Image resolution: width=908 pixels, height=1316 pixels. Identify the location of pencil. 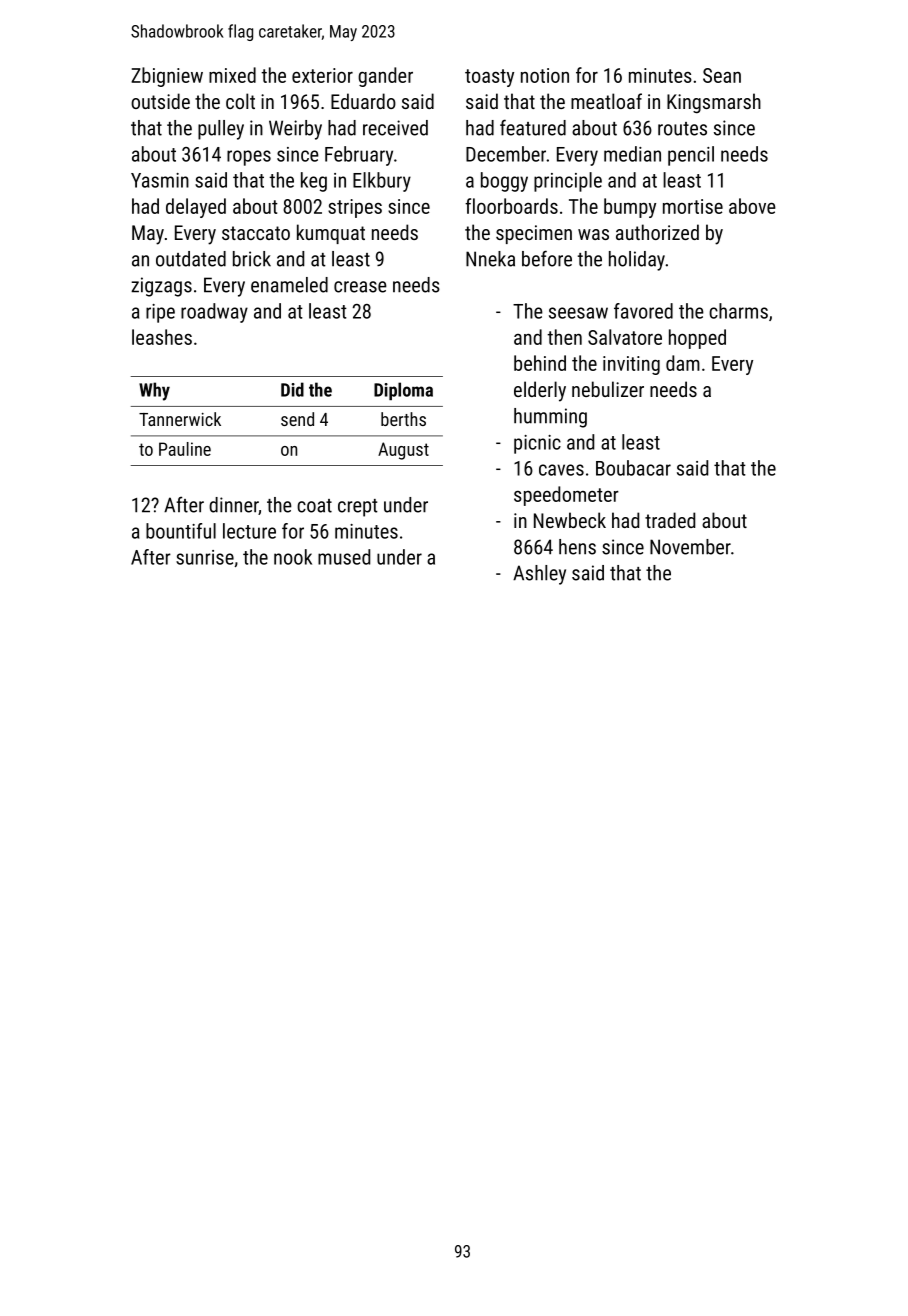
(691, 156).
